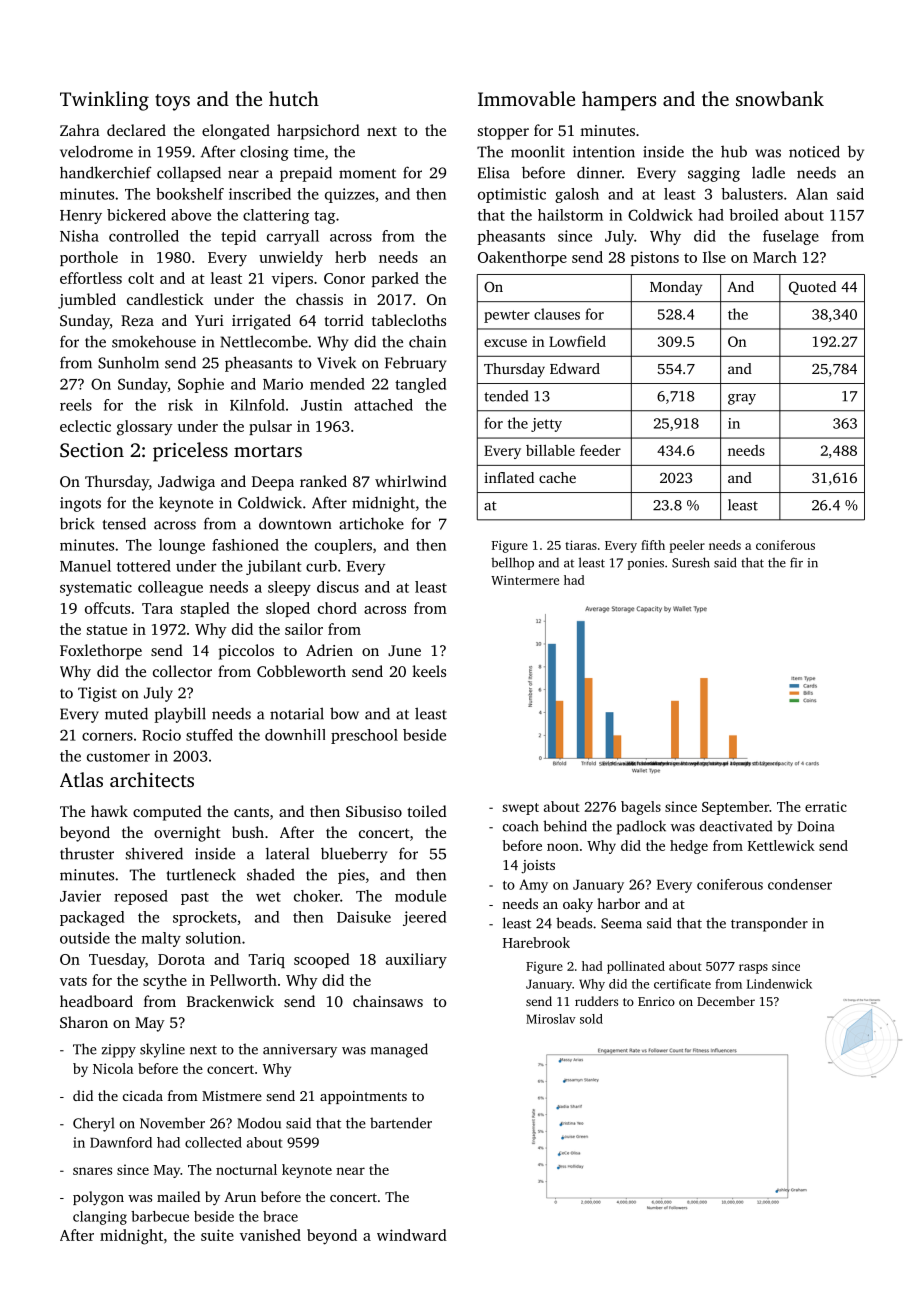  What do you see at coordinates (800, 884) in the screenshot?
I see `condenser` at bounding box center [800, 884].
